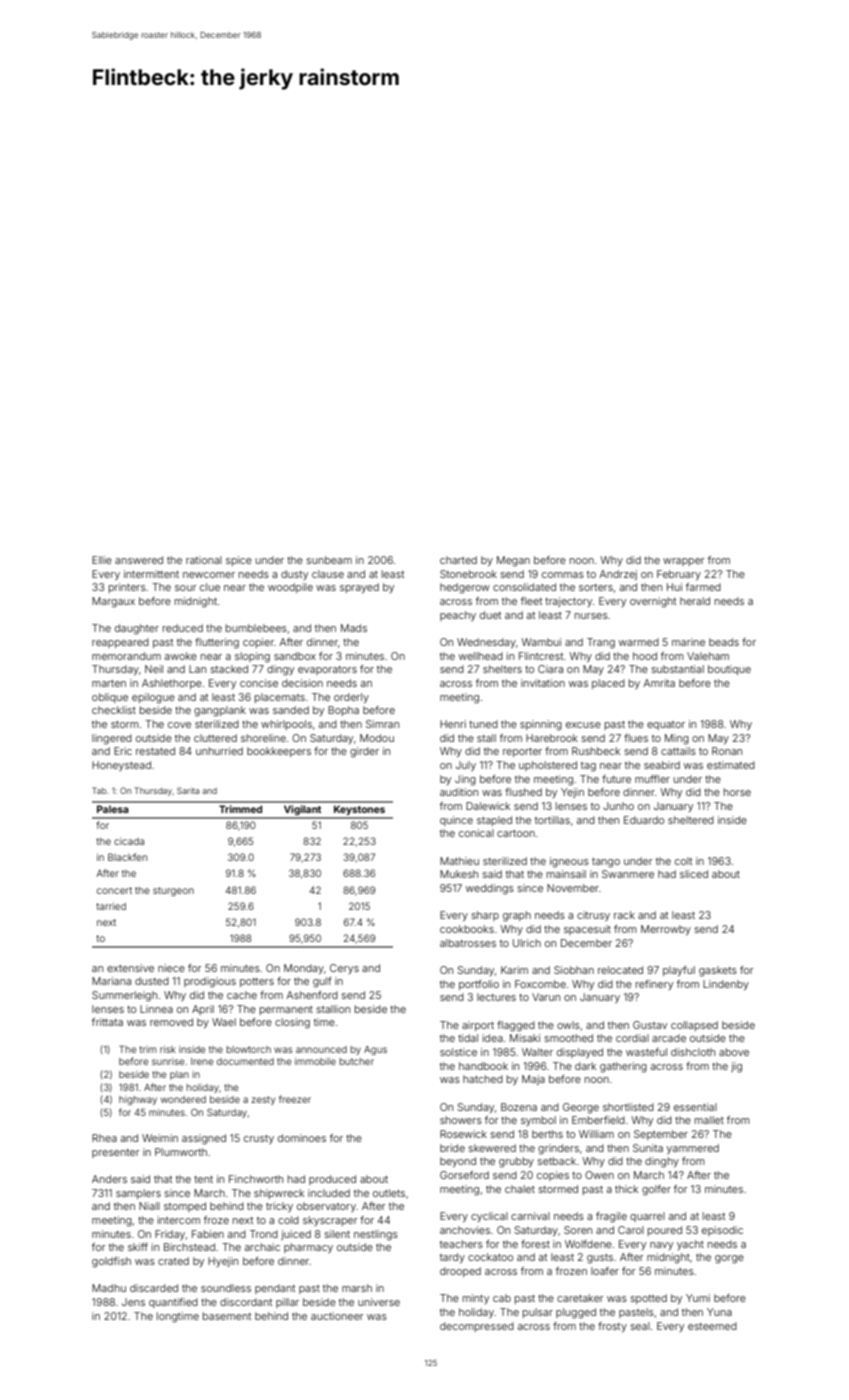  What do you see at coordinates (337, 1316) in the screenshot?
I see `auctioneer` at bounding box center [337, 1316].
